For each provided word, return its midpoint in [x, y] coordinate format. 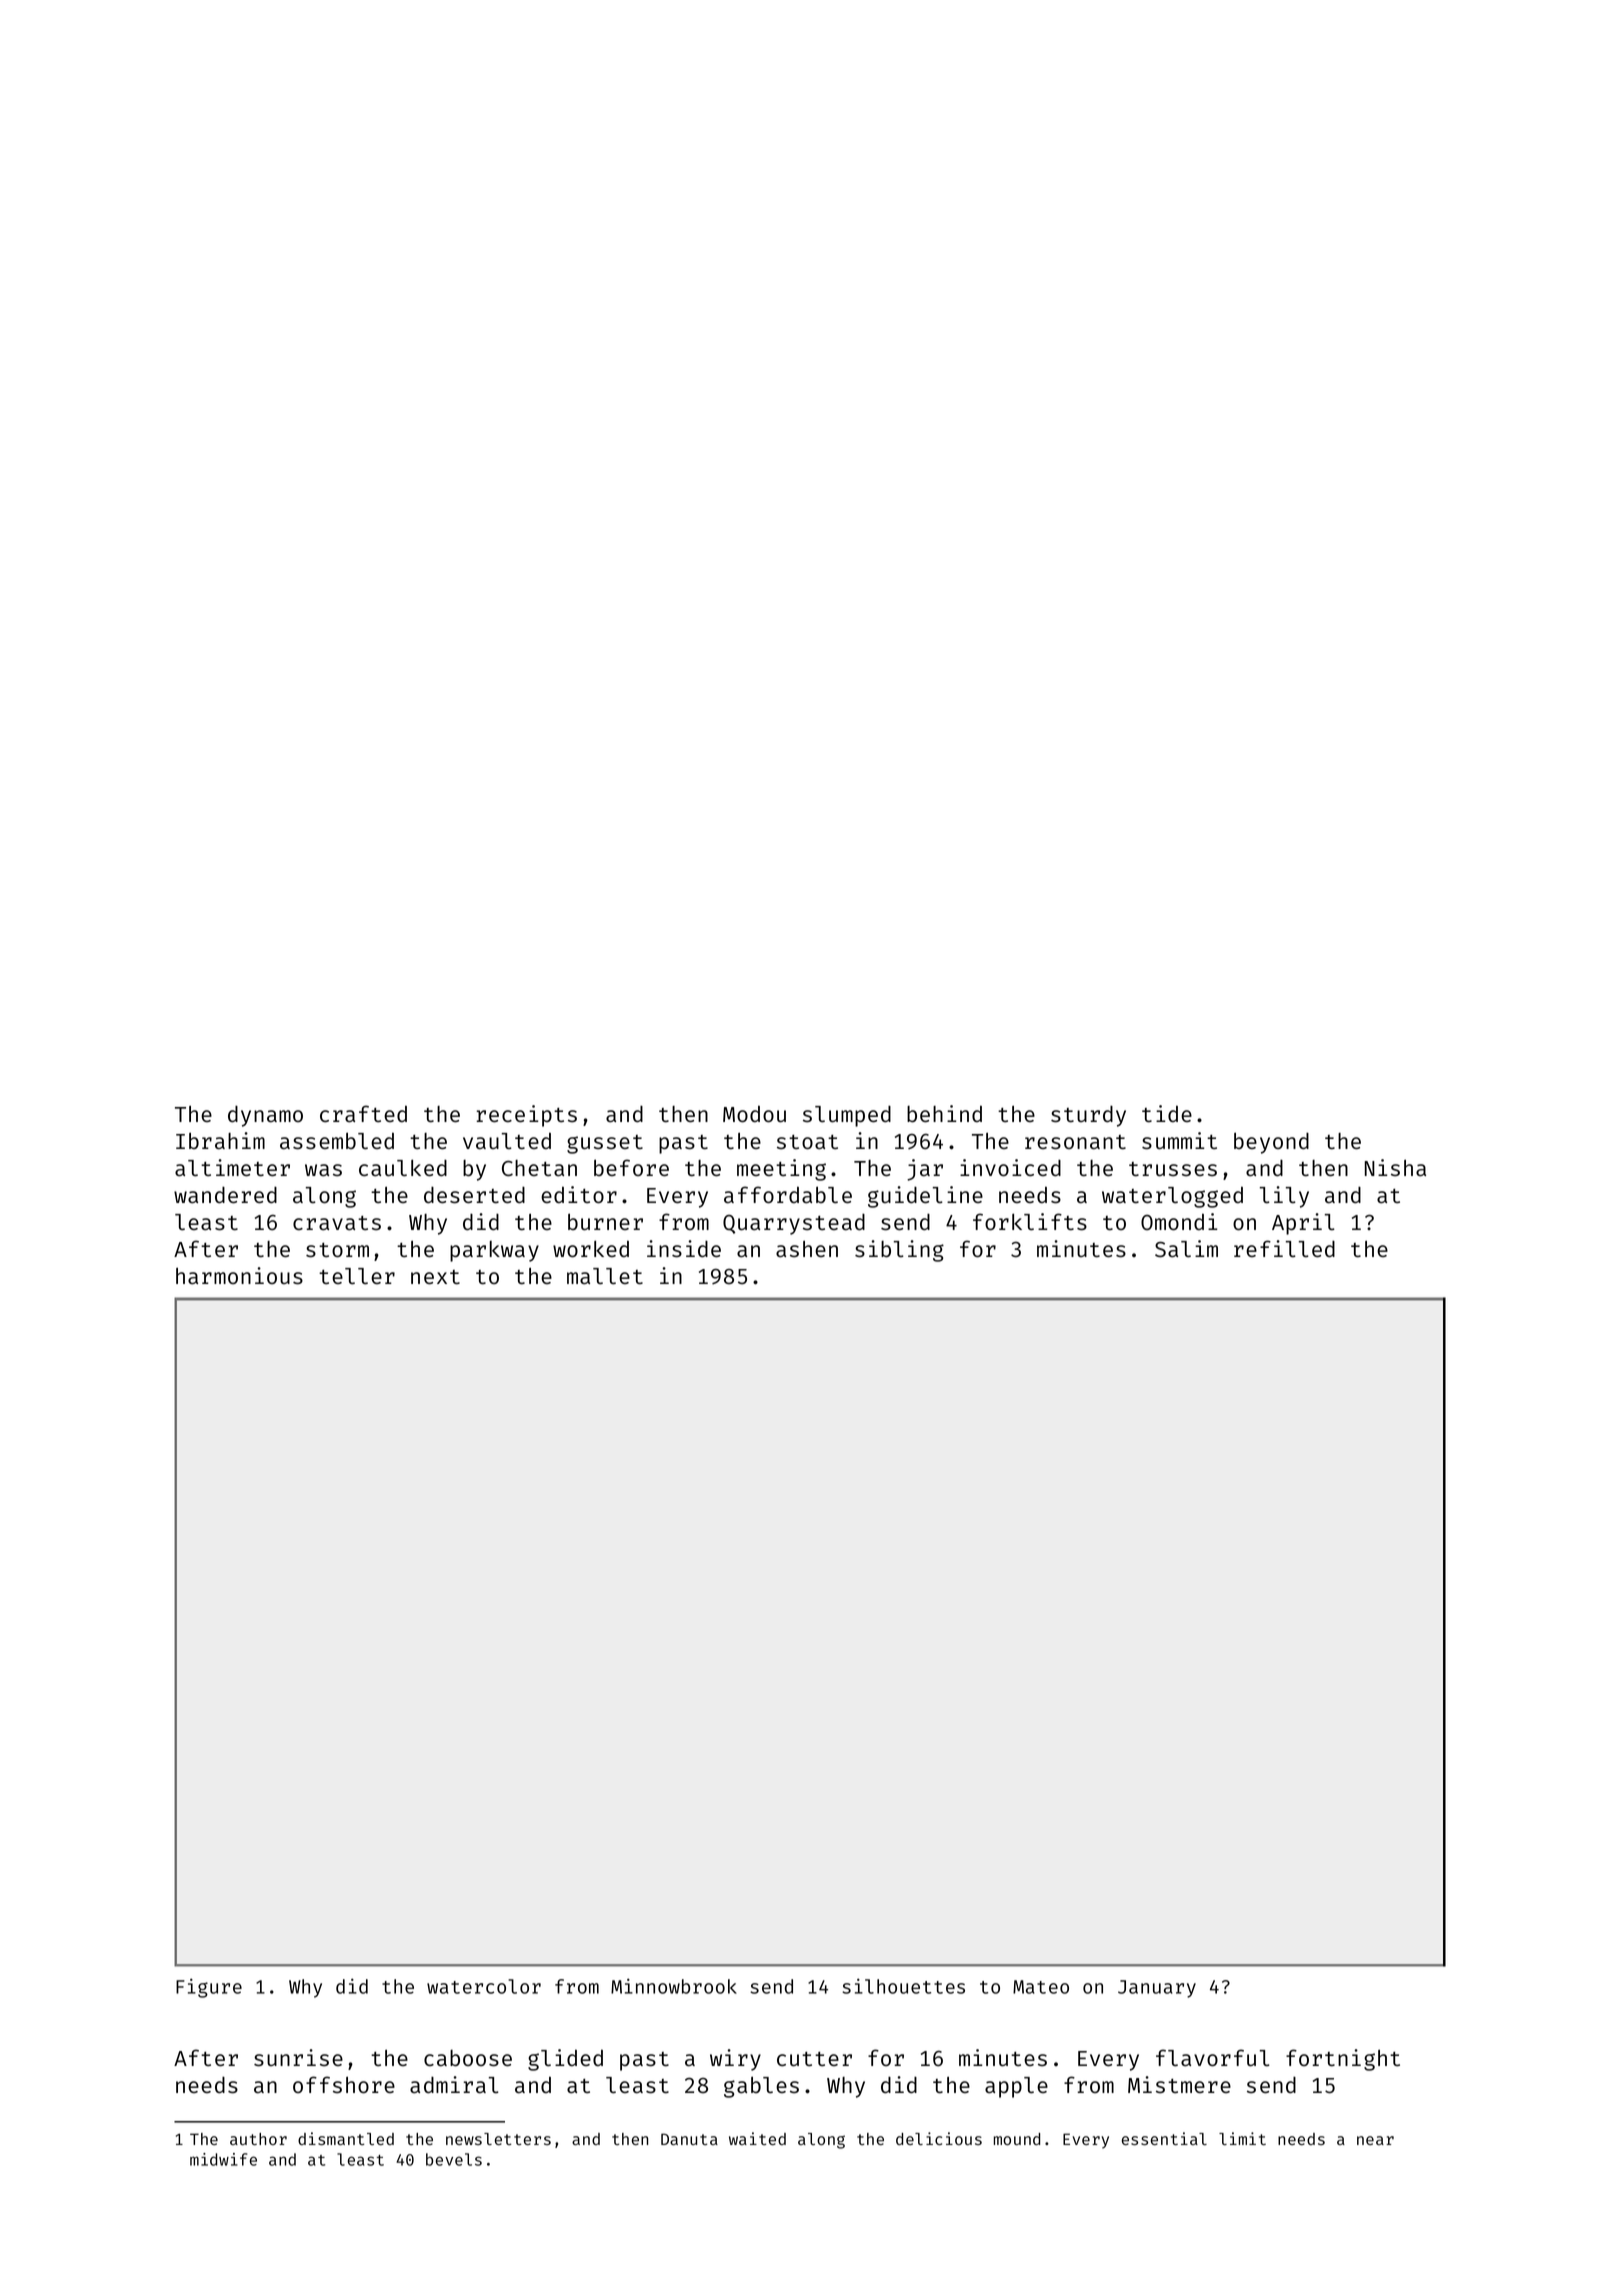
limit [1242, 2138]
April [1303, 1224]
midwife [223, 2159]
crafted [363, 1114]
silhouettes [903, 1986]
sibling [899, 1251]
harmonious [239, 1276]
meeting [781, 1170]
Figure [209, 1988]
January [1157, 1989]
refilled [1284, 1249]
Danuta [689, 2139]
